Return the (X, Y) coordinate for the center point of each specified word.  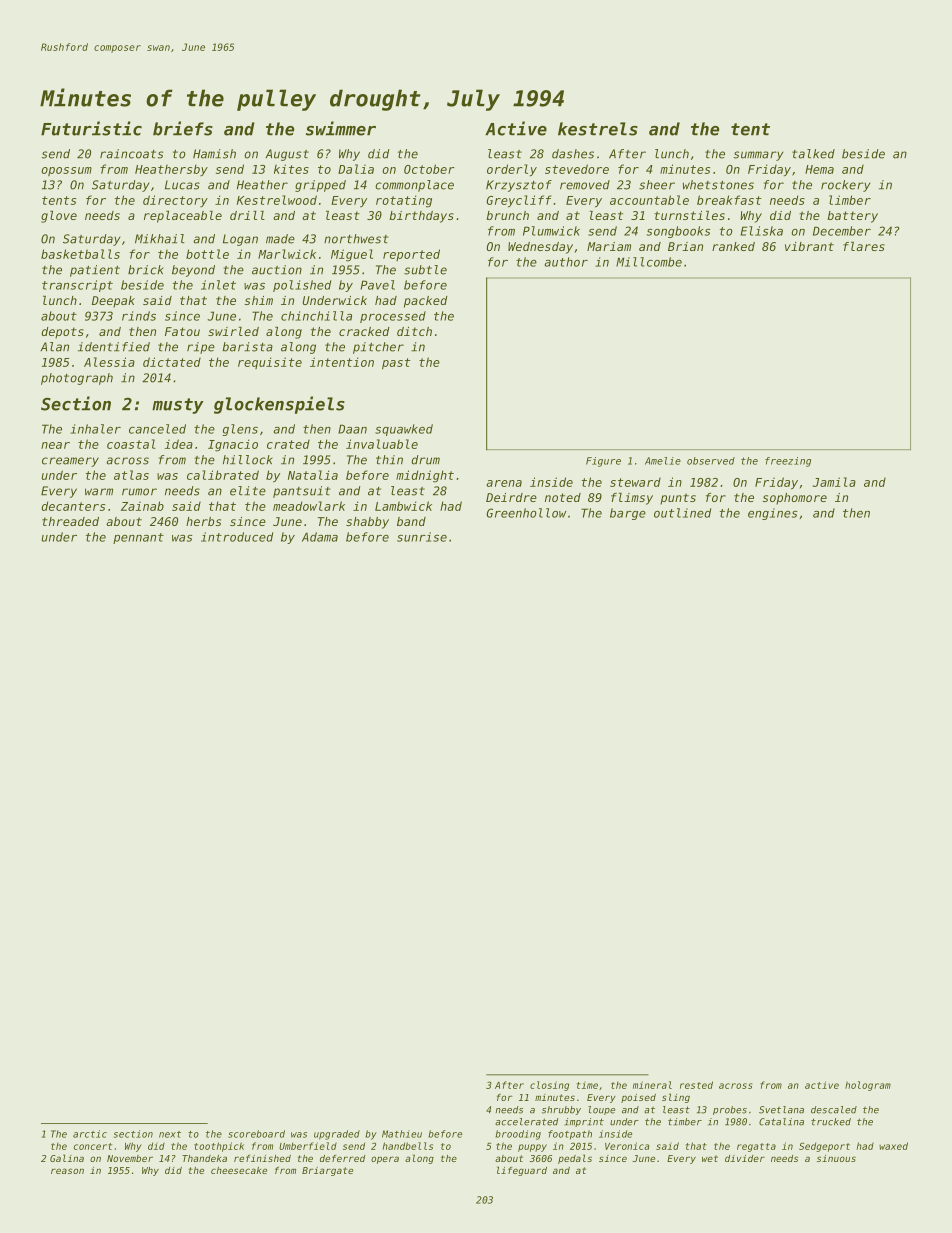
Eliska (762, 231)
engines (772, 514)
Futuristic (91, 128)
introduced (237, 537)
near (55, 445)
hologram (868, 1086)
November (130, 1158)
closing (549, 1086)
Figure (603, 462)
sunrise (422, 537)
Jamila (834, 482)
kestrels (598, 129)
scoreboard (256, 1134)
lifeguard (522, 1171)
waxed (893, 1146)
